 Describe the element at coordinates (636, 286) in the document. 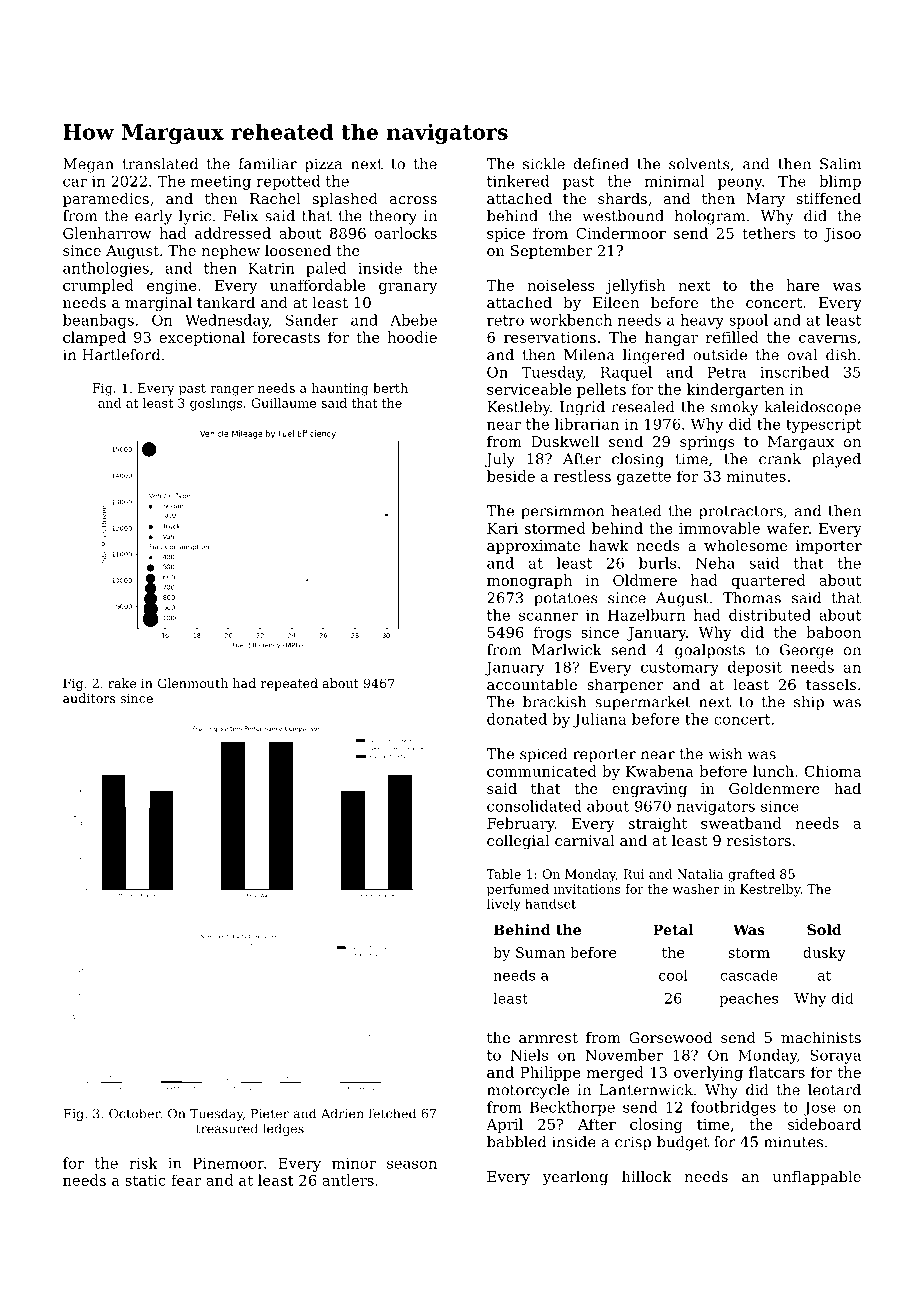

I see `jellyfish` at that location.
